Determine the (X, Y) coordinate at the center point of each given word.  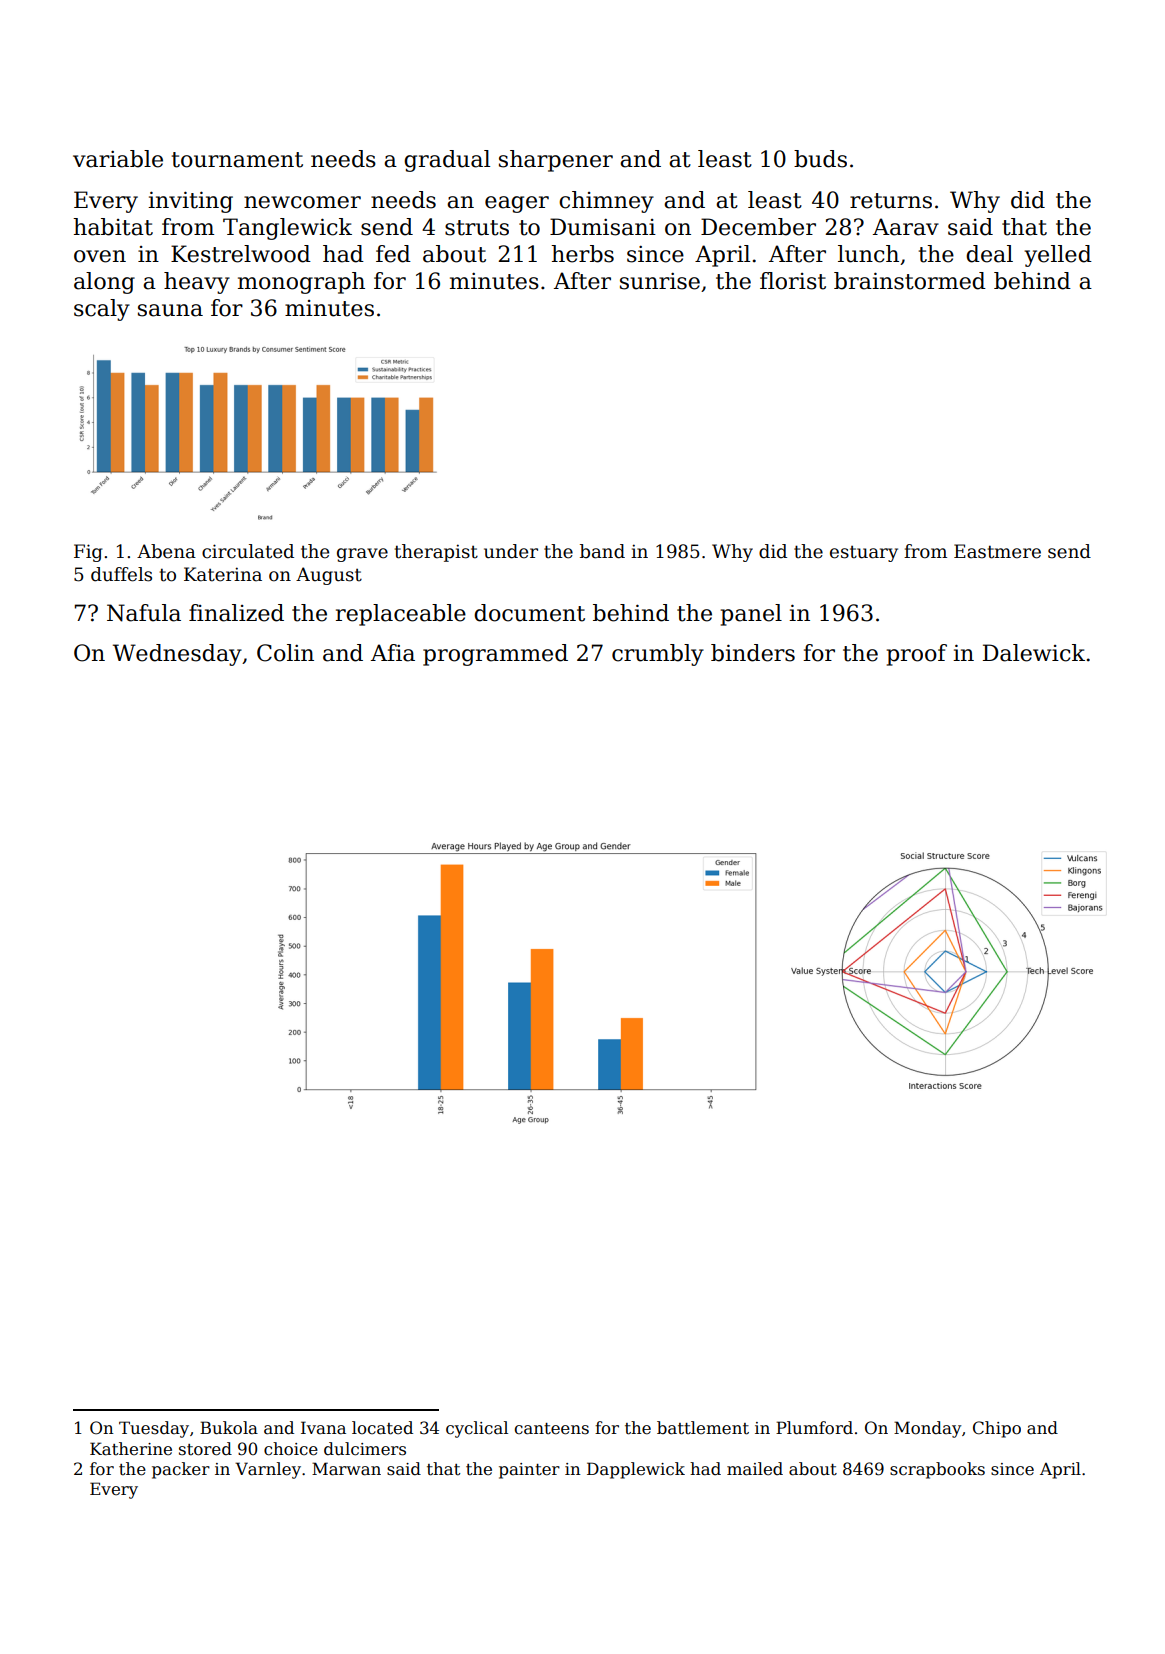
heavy (197, 283)
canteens (552, 1429)
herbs (582, 254)
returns (891, 201)
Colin (285, 653)
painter (529, 1471)
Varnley (268, 1470)
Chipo (997, 1429)
